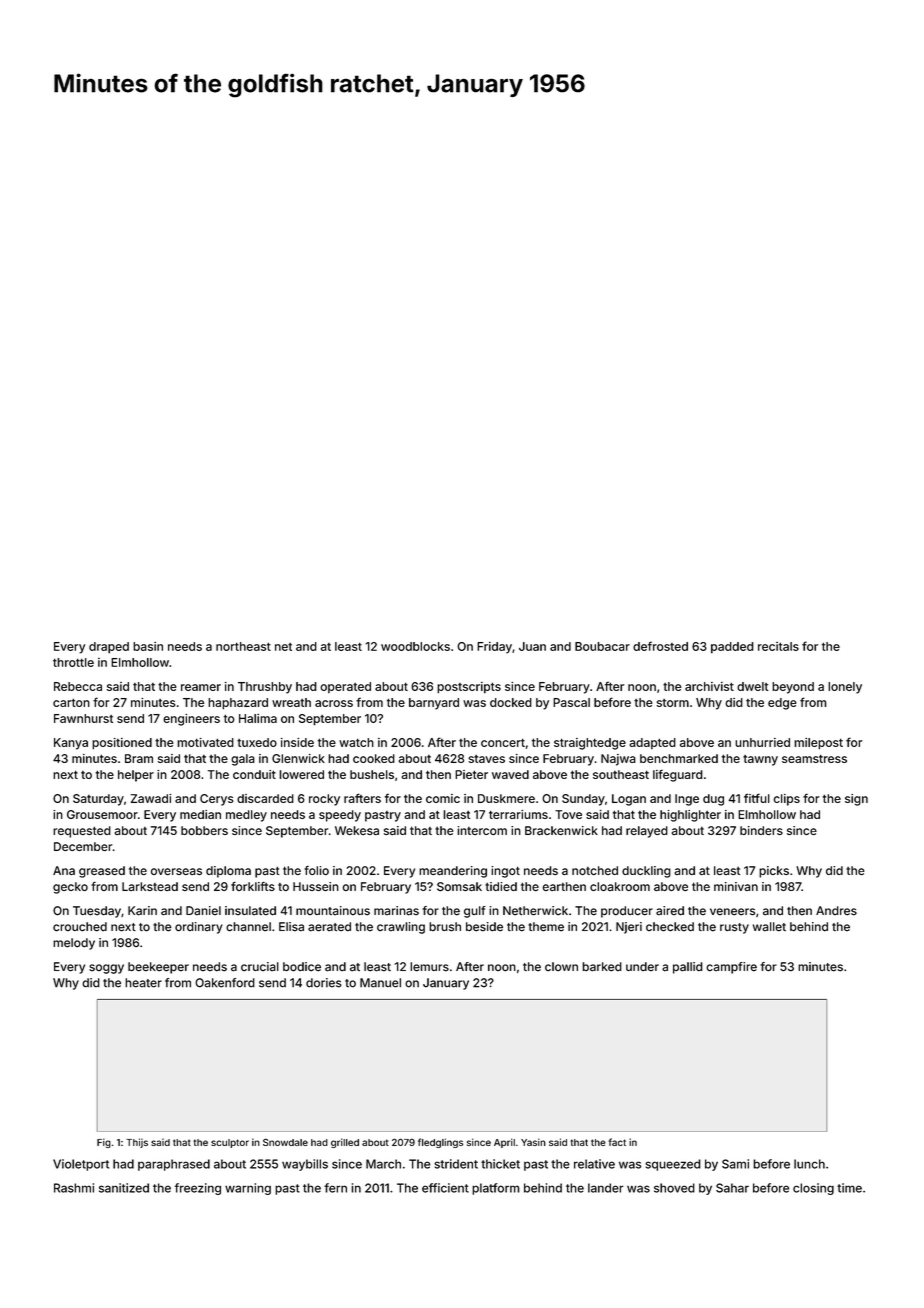 This screenshot has height=1308, width=924. Describe the element at coordinates (732, 648) in the screenshot. I see `padded` at that location.
